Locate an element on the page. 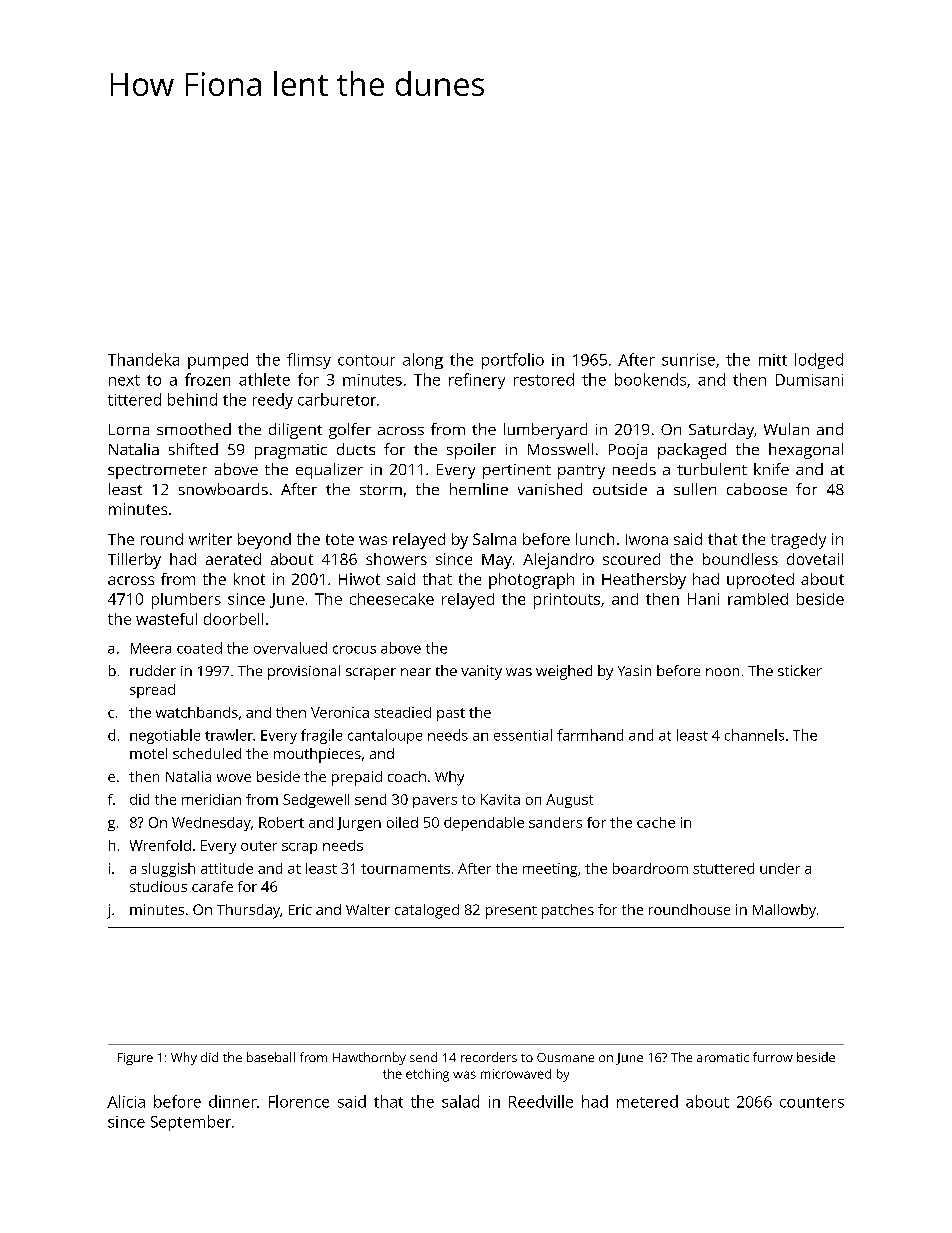 The image size is (952, 1233). under is located at coordinates (780, 868).
